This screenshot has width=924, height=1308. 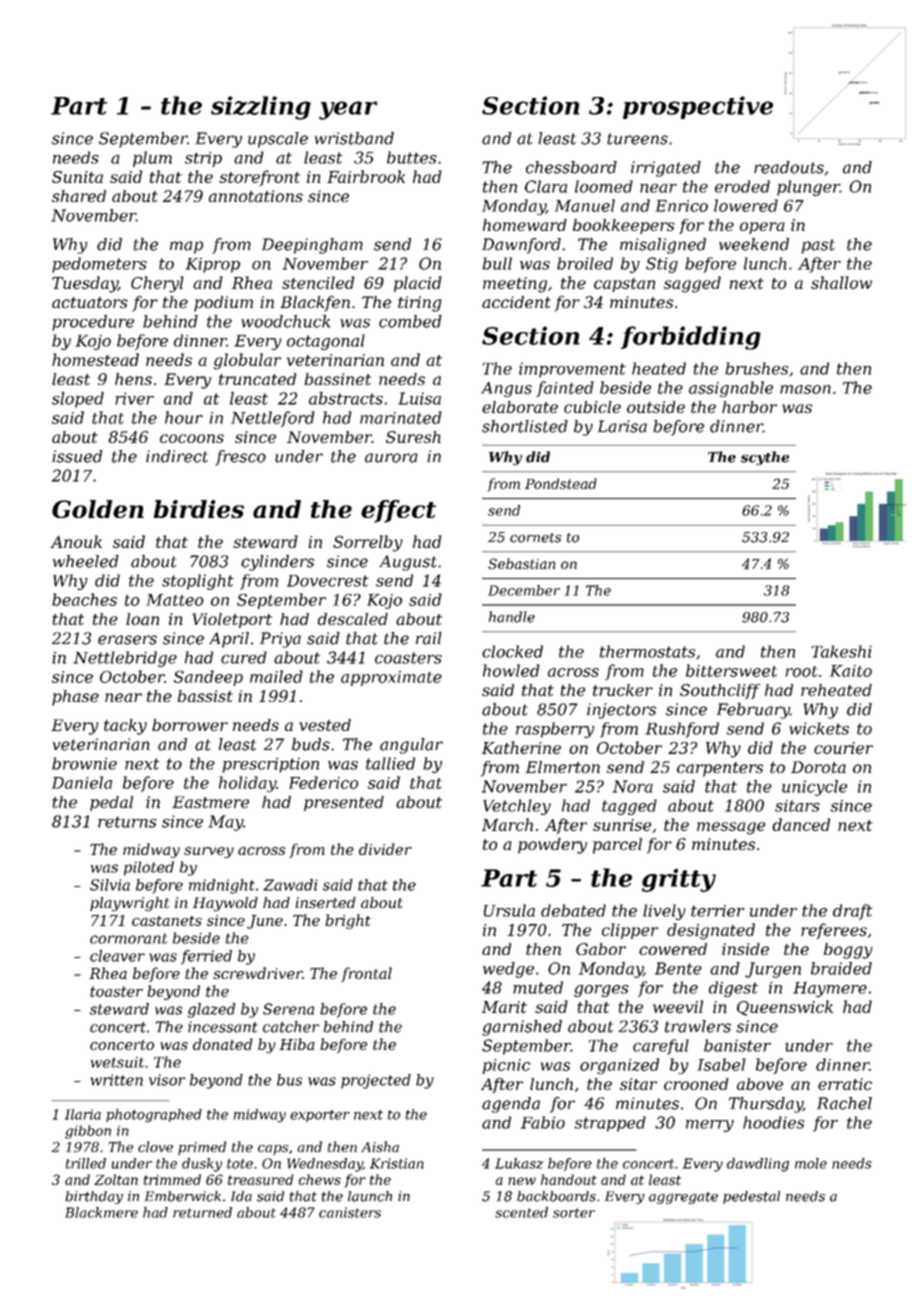 What do you see at coordinates (348, 110) in the screenshot?
I see `year` at bounding box center [348, 110].
